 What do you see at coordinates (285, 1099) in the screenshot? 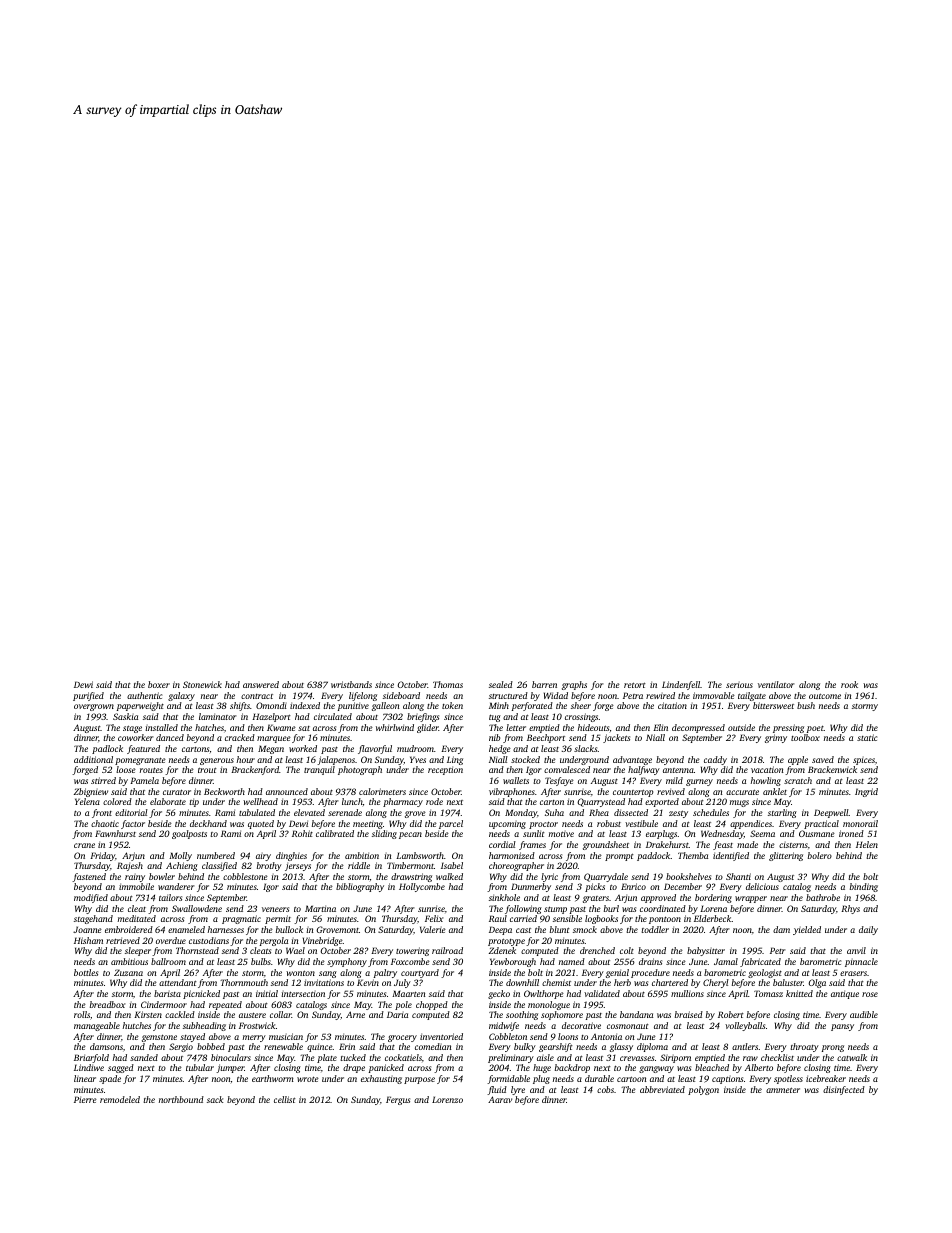
I see `cellist` at bounding box center [285, 1099].
